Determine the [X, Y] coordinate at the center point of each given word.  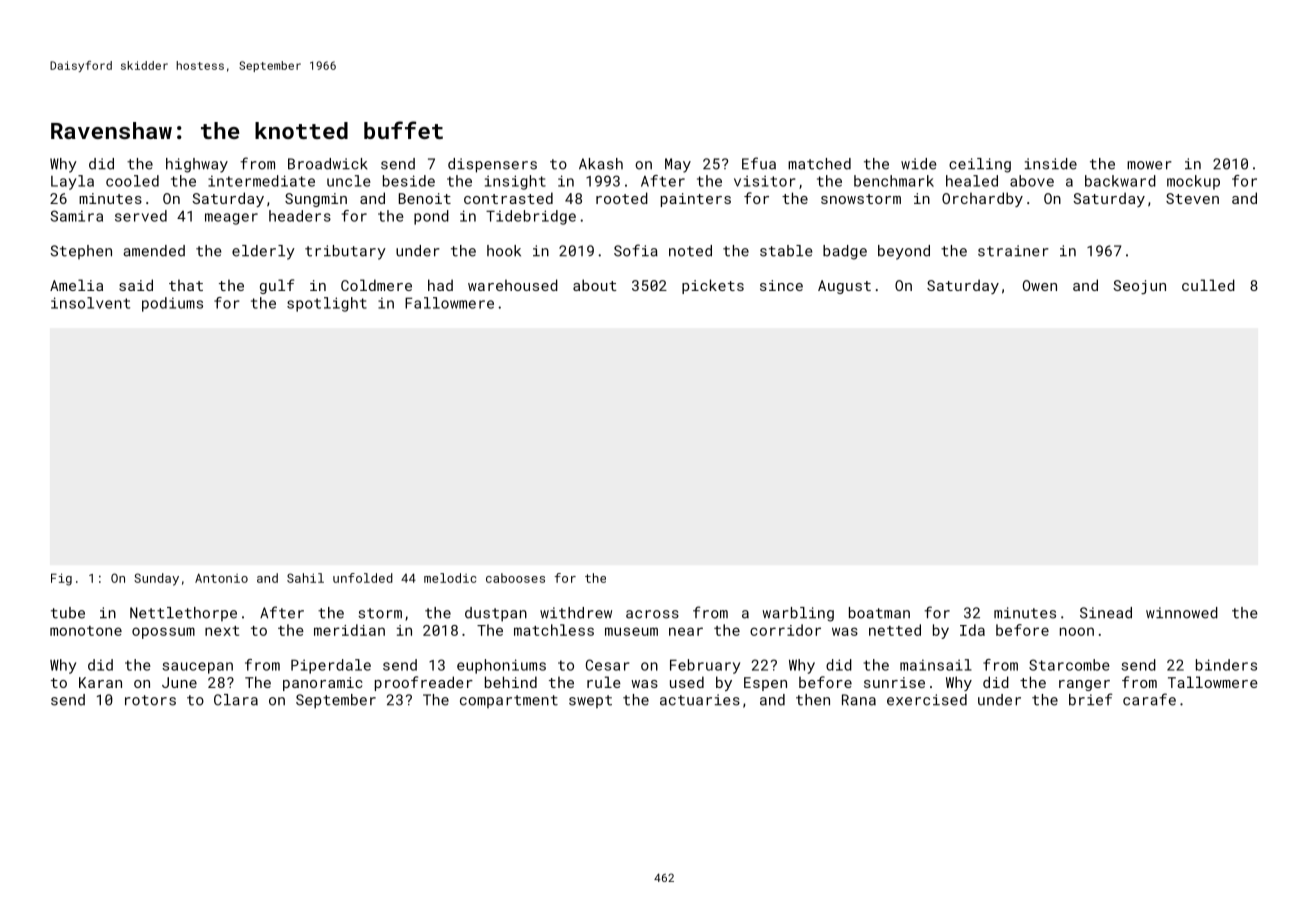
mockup [1193, 182]
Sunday [156, 579]
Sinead [1106, 613]
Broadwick [328, 164]
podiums [172, 304]
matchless [554, 630]
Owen [1040, 285]
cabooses [515, 578]
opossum [163, 633]
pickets [713, 286]
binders [1226, 665]
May [678, 165]
